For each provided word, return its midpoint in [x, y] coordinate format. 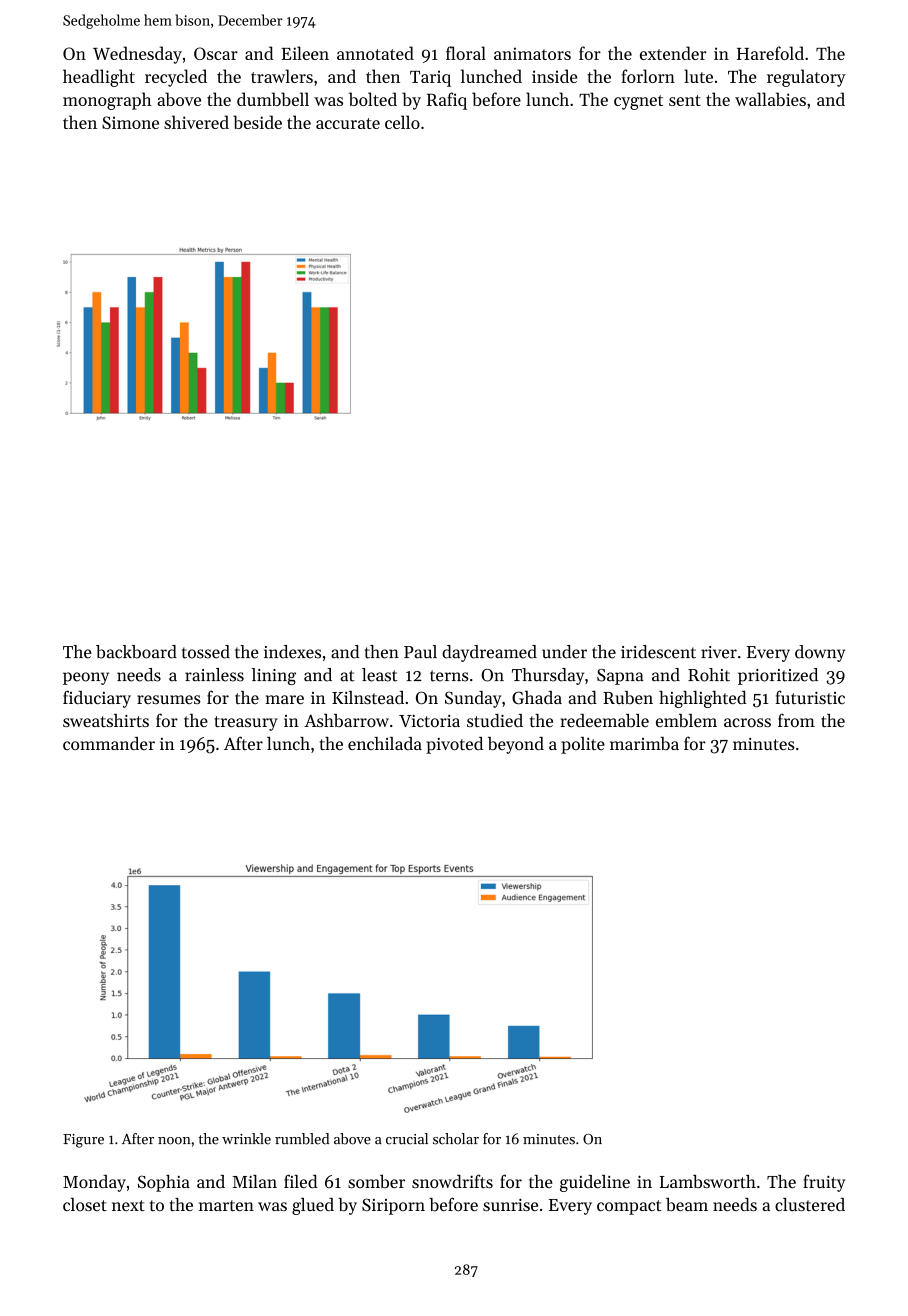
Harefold [770, 53]
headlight [99, 78]
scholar [456, 1139]
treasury [246, 723]
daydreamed [489, 653]
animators [532, 53]
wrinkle [246, 1139]
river [719, 652]
